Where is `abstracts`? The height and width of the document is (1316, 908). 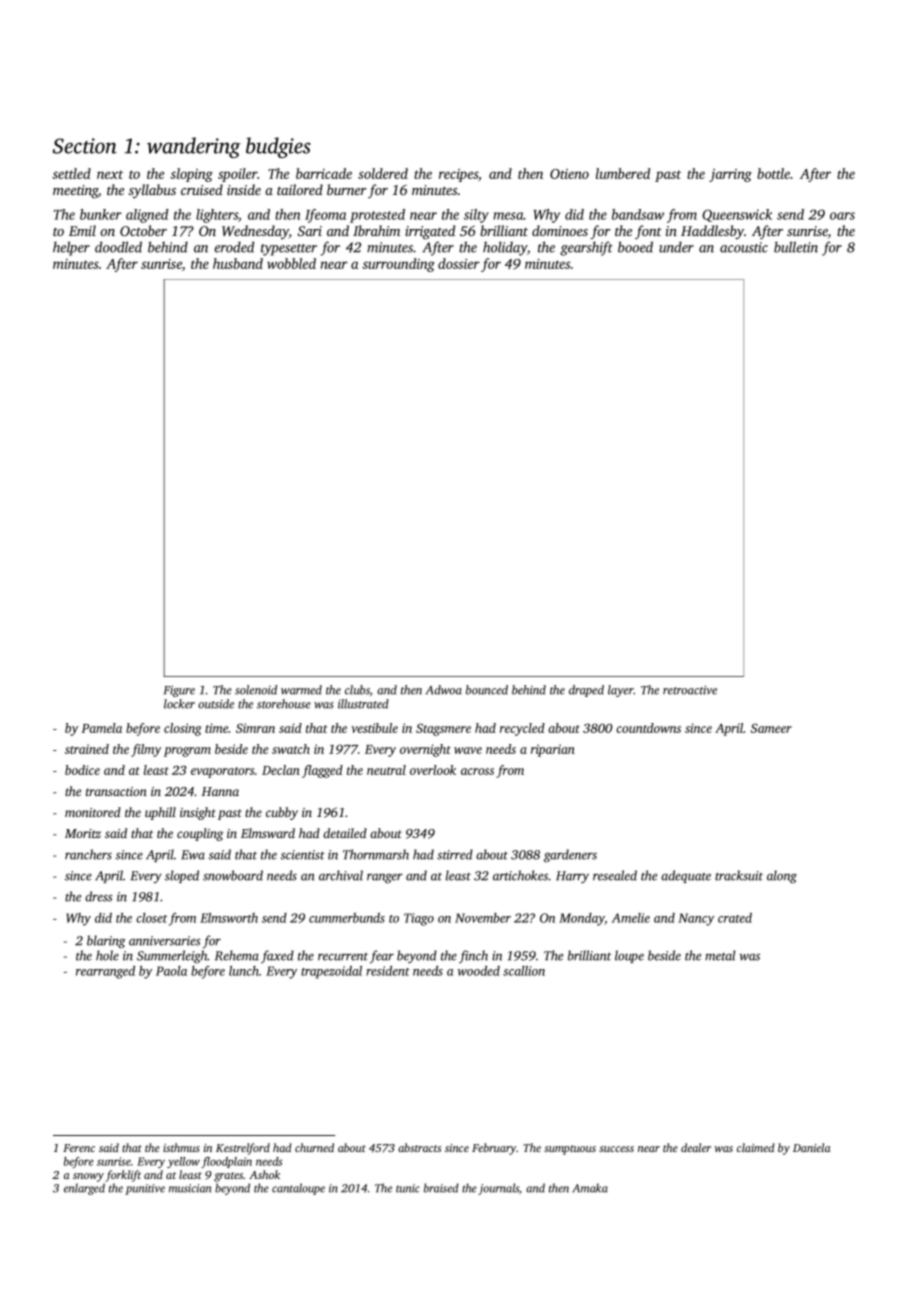 abstracts is located at coordinates (419, 1147).
